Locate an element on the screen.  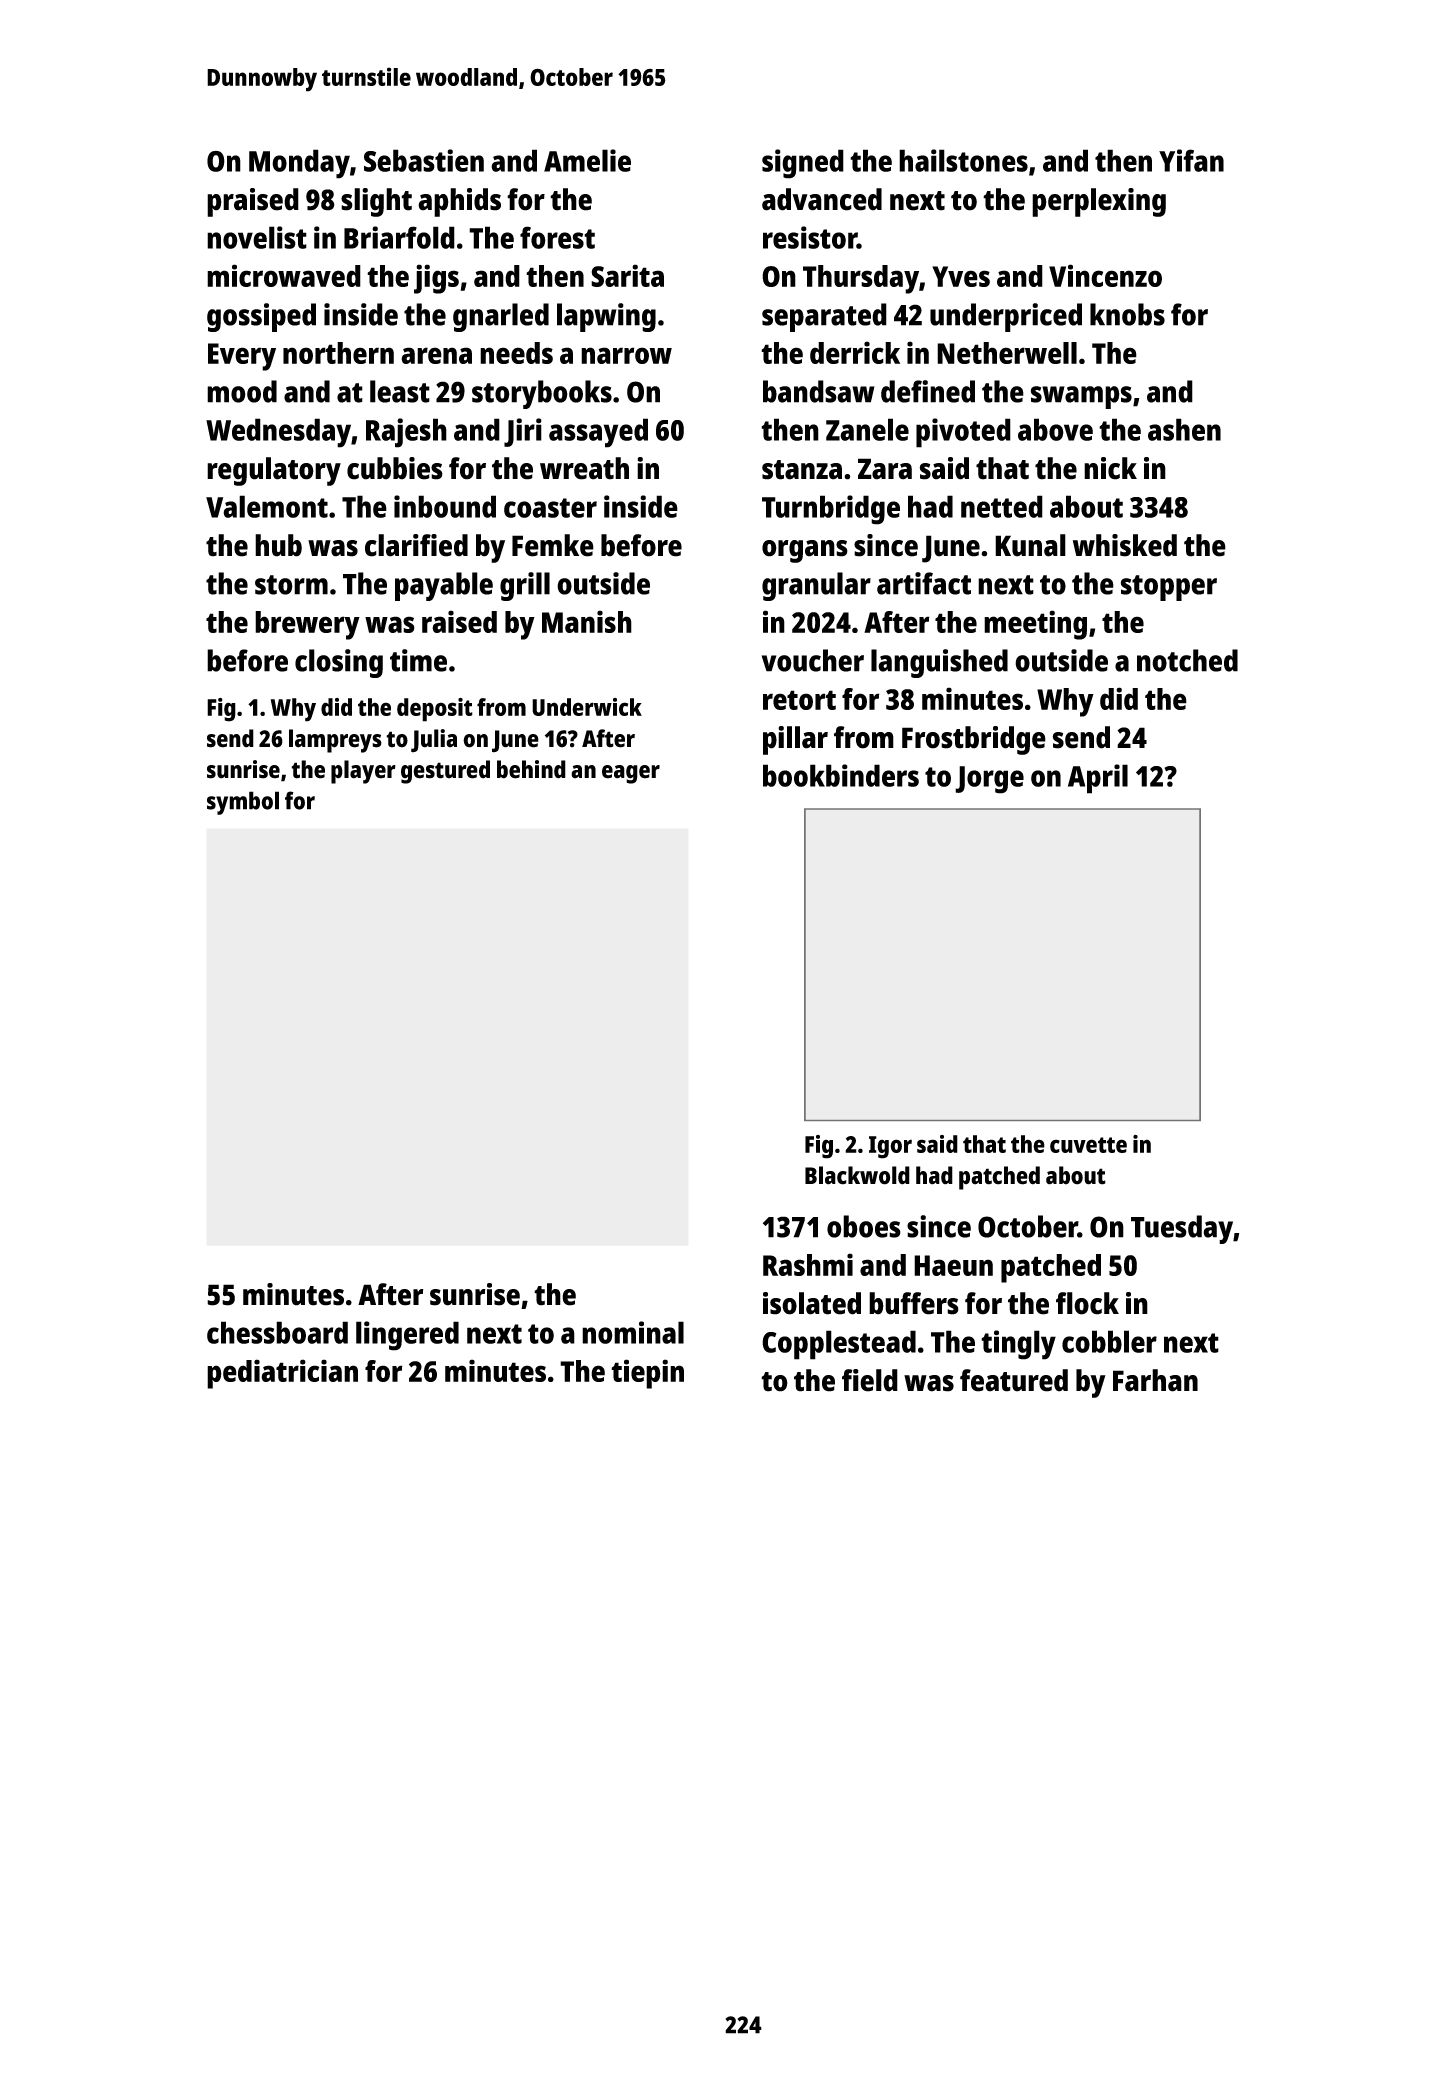
Blackwold is located at coordinates (857, 1175).
